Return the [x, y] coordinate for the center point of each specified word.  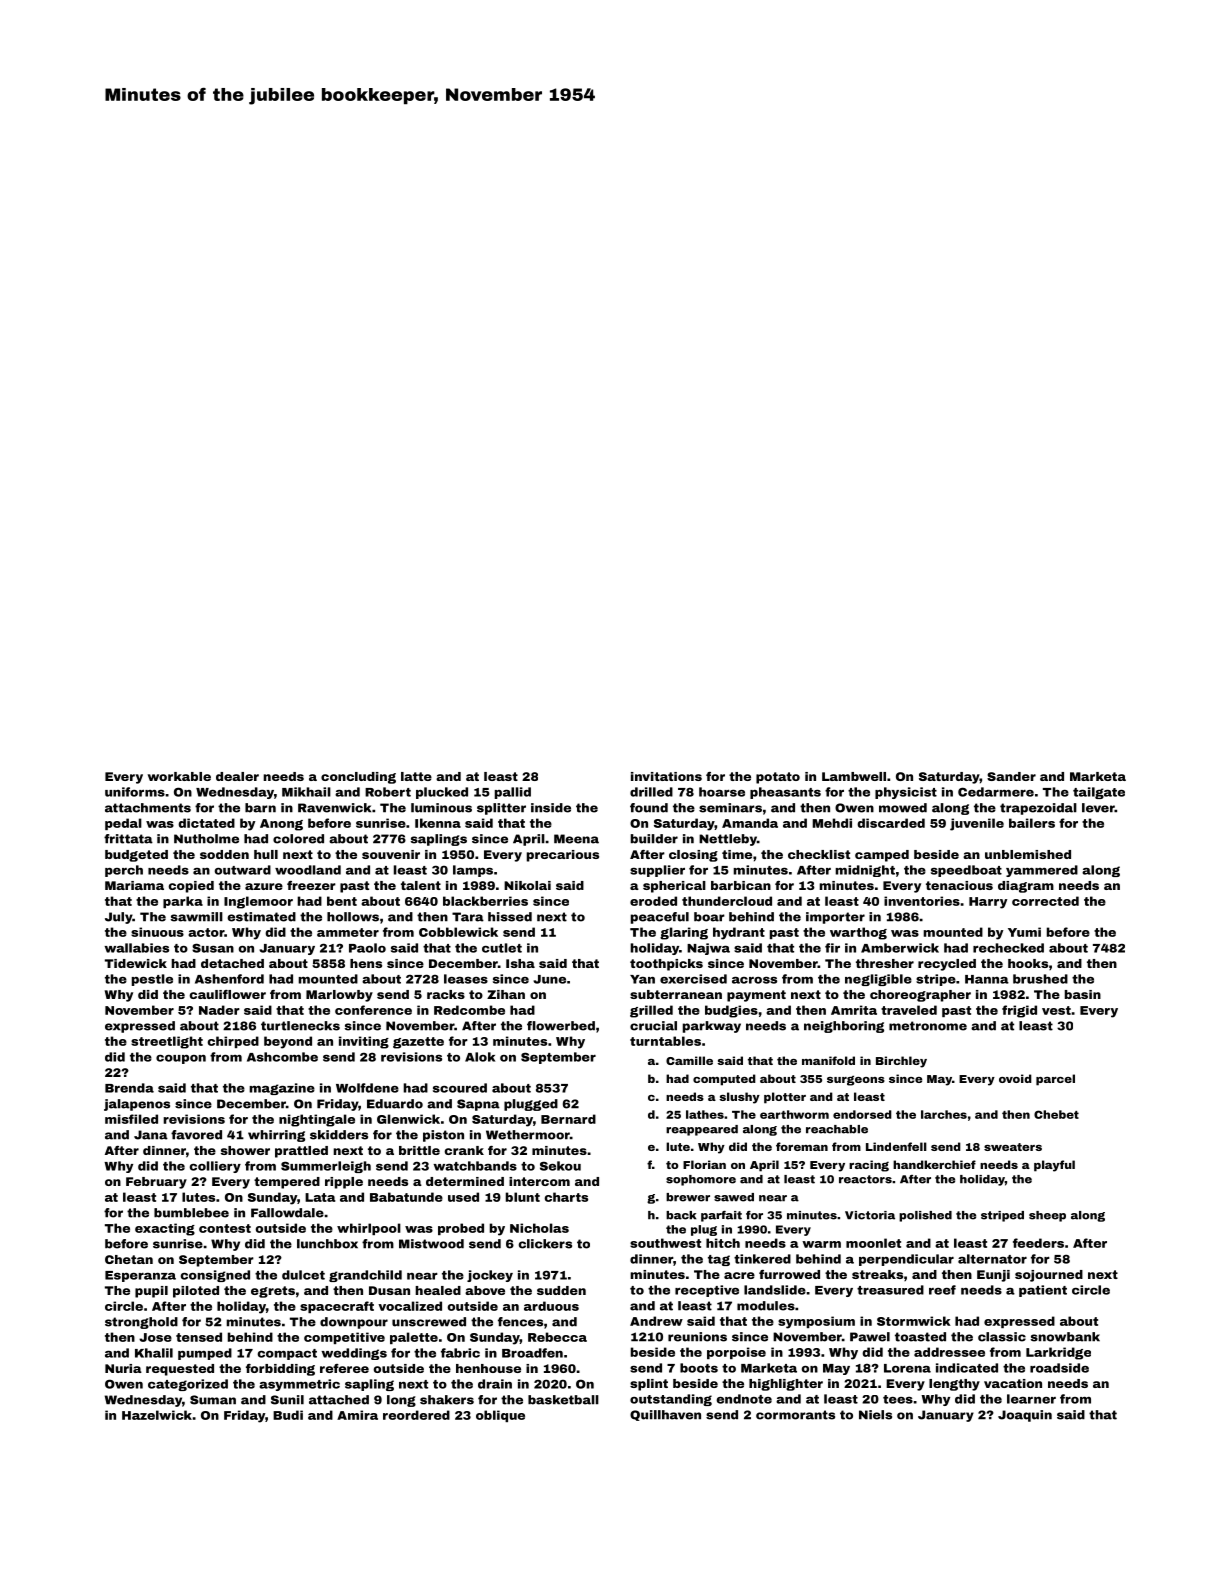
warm [821, 1244]
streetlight [167, 1042]
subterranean [676, 994]
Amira [357, 1415]
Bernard [568, 1119]
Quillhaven [665, 1415]
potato [778, 778]
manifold [828, 1060]
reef [942, 1290]
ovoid [1015, 1078]
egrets [273, 1292]
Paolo [367, 948]
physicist [906, 793]
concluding [358, 778]
